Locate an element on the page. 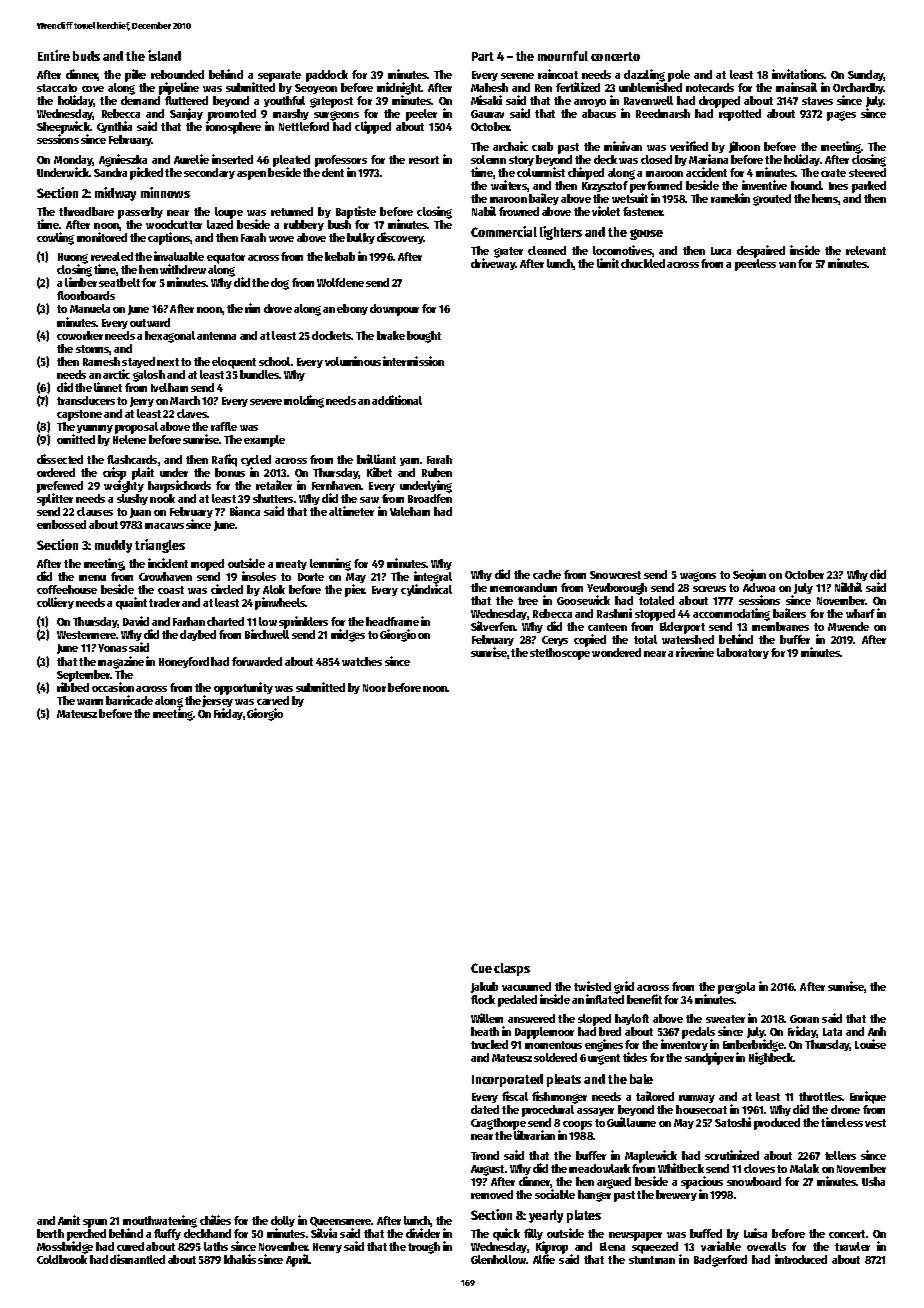  peerless is located at coordinates (755, 265).
